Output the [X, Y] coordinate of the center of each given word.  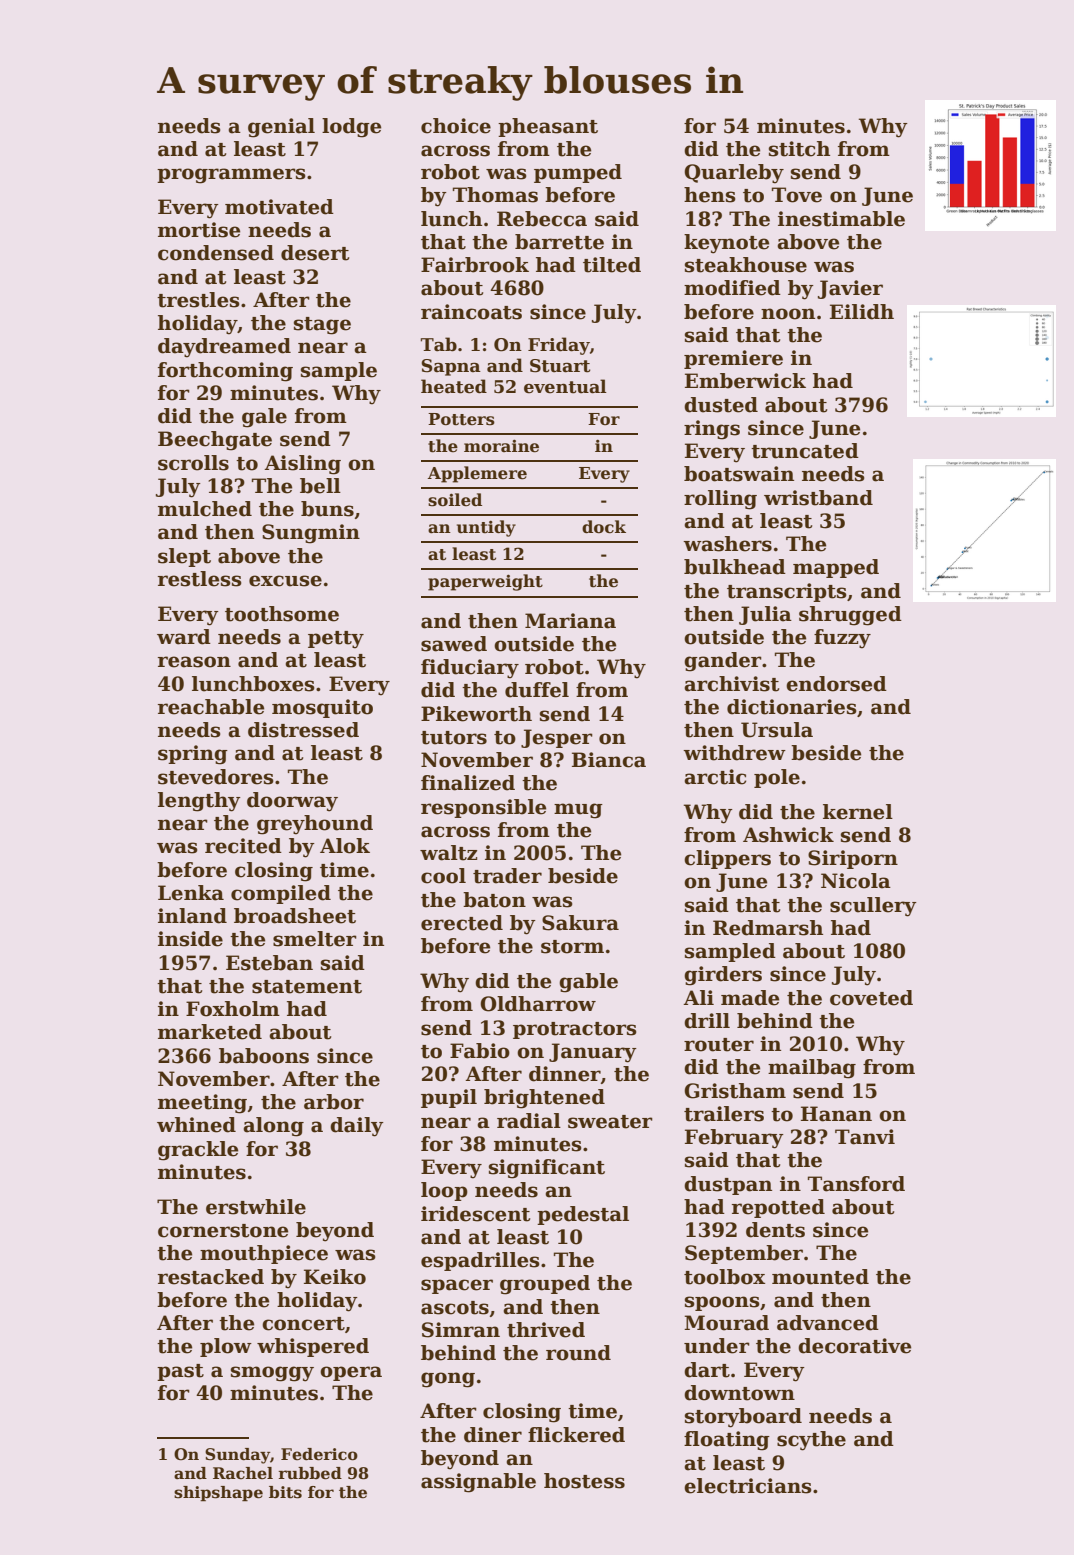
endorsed [836, 684]
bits [285, 1492]
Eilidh [862, 312]
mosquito [322, 708]
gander [723, 662]
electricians [748, 1486]
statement [307, 987]
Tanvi [865, 1137]
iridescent [475, 1214]
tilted [612, 265]
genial [281, 128]
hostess [584, 1481]
